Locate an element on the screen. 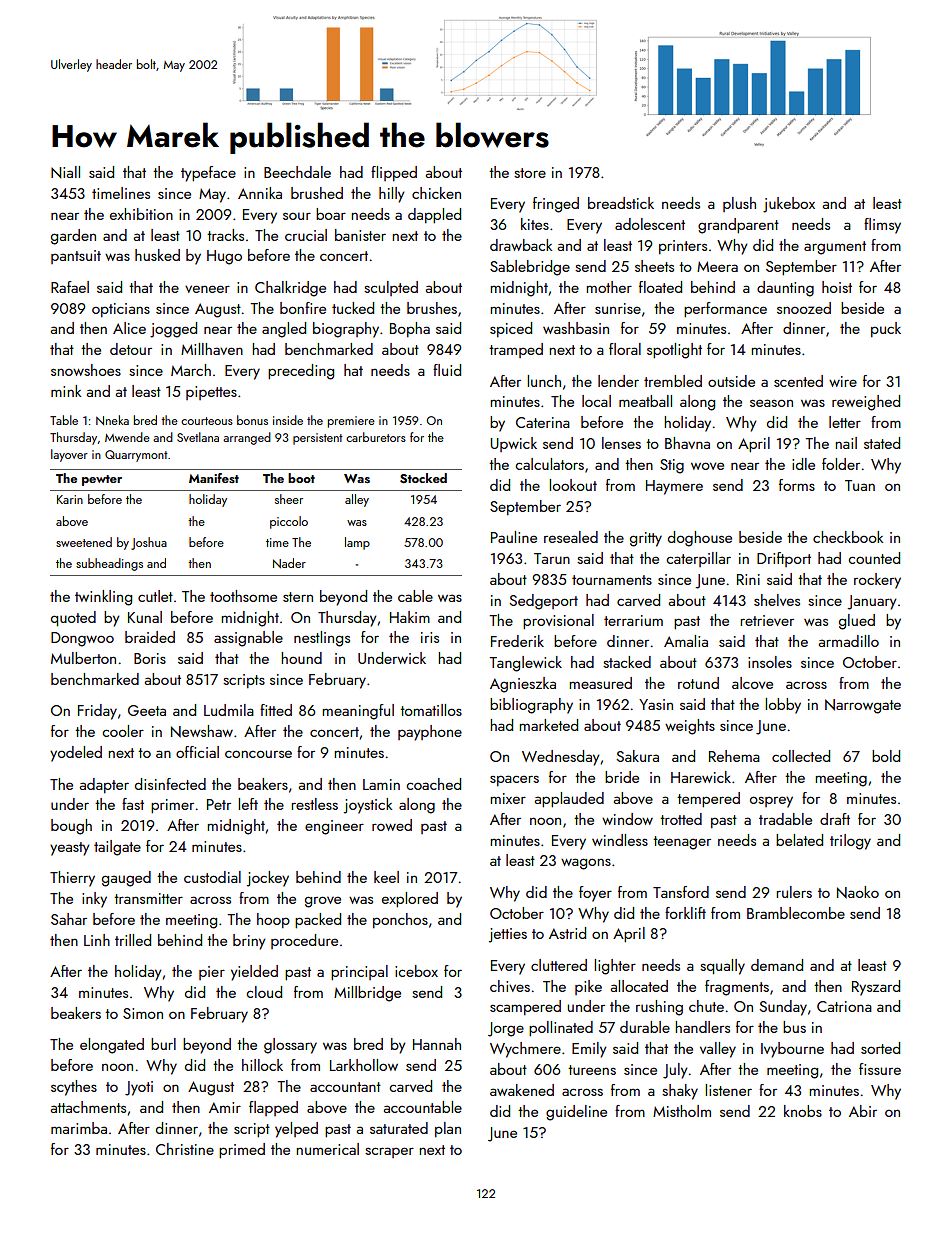 This screenshot has height=1233, width=952. knobs is located at coordinates (803, 1111).
